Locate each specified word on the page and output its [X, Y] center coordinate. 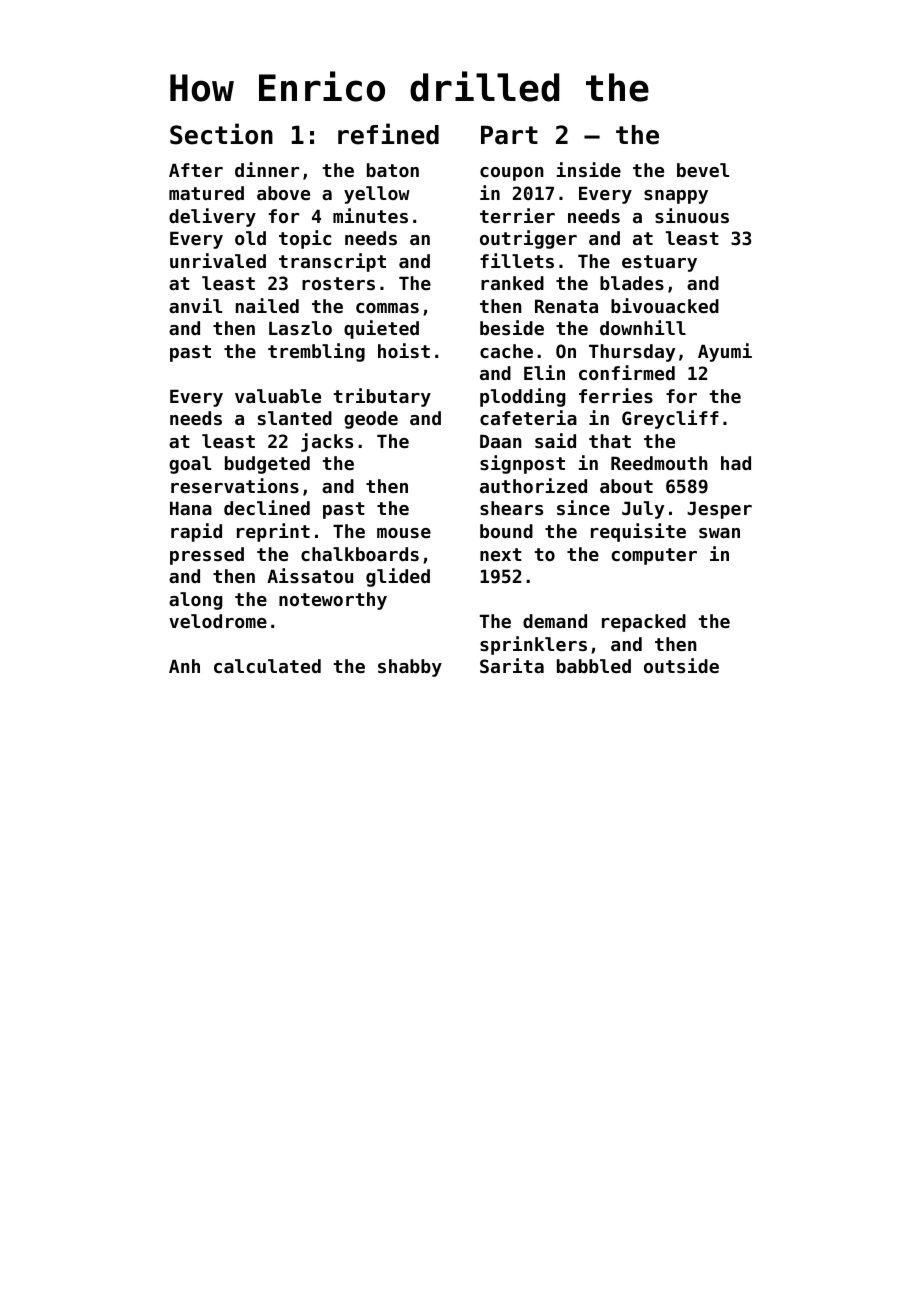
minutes [370, 215]
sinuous [692, 215]
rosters [338, 283]
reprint [273, 532]
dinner [267, 169]
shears [511, 508]
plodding [522, 397]
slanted [295, 418]
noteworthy [333, 601]
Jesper [719, 510]
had [736, 463]
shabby [410, 668]
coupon [512, 174]
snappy [676, 197]
